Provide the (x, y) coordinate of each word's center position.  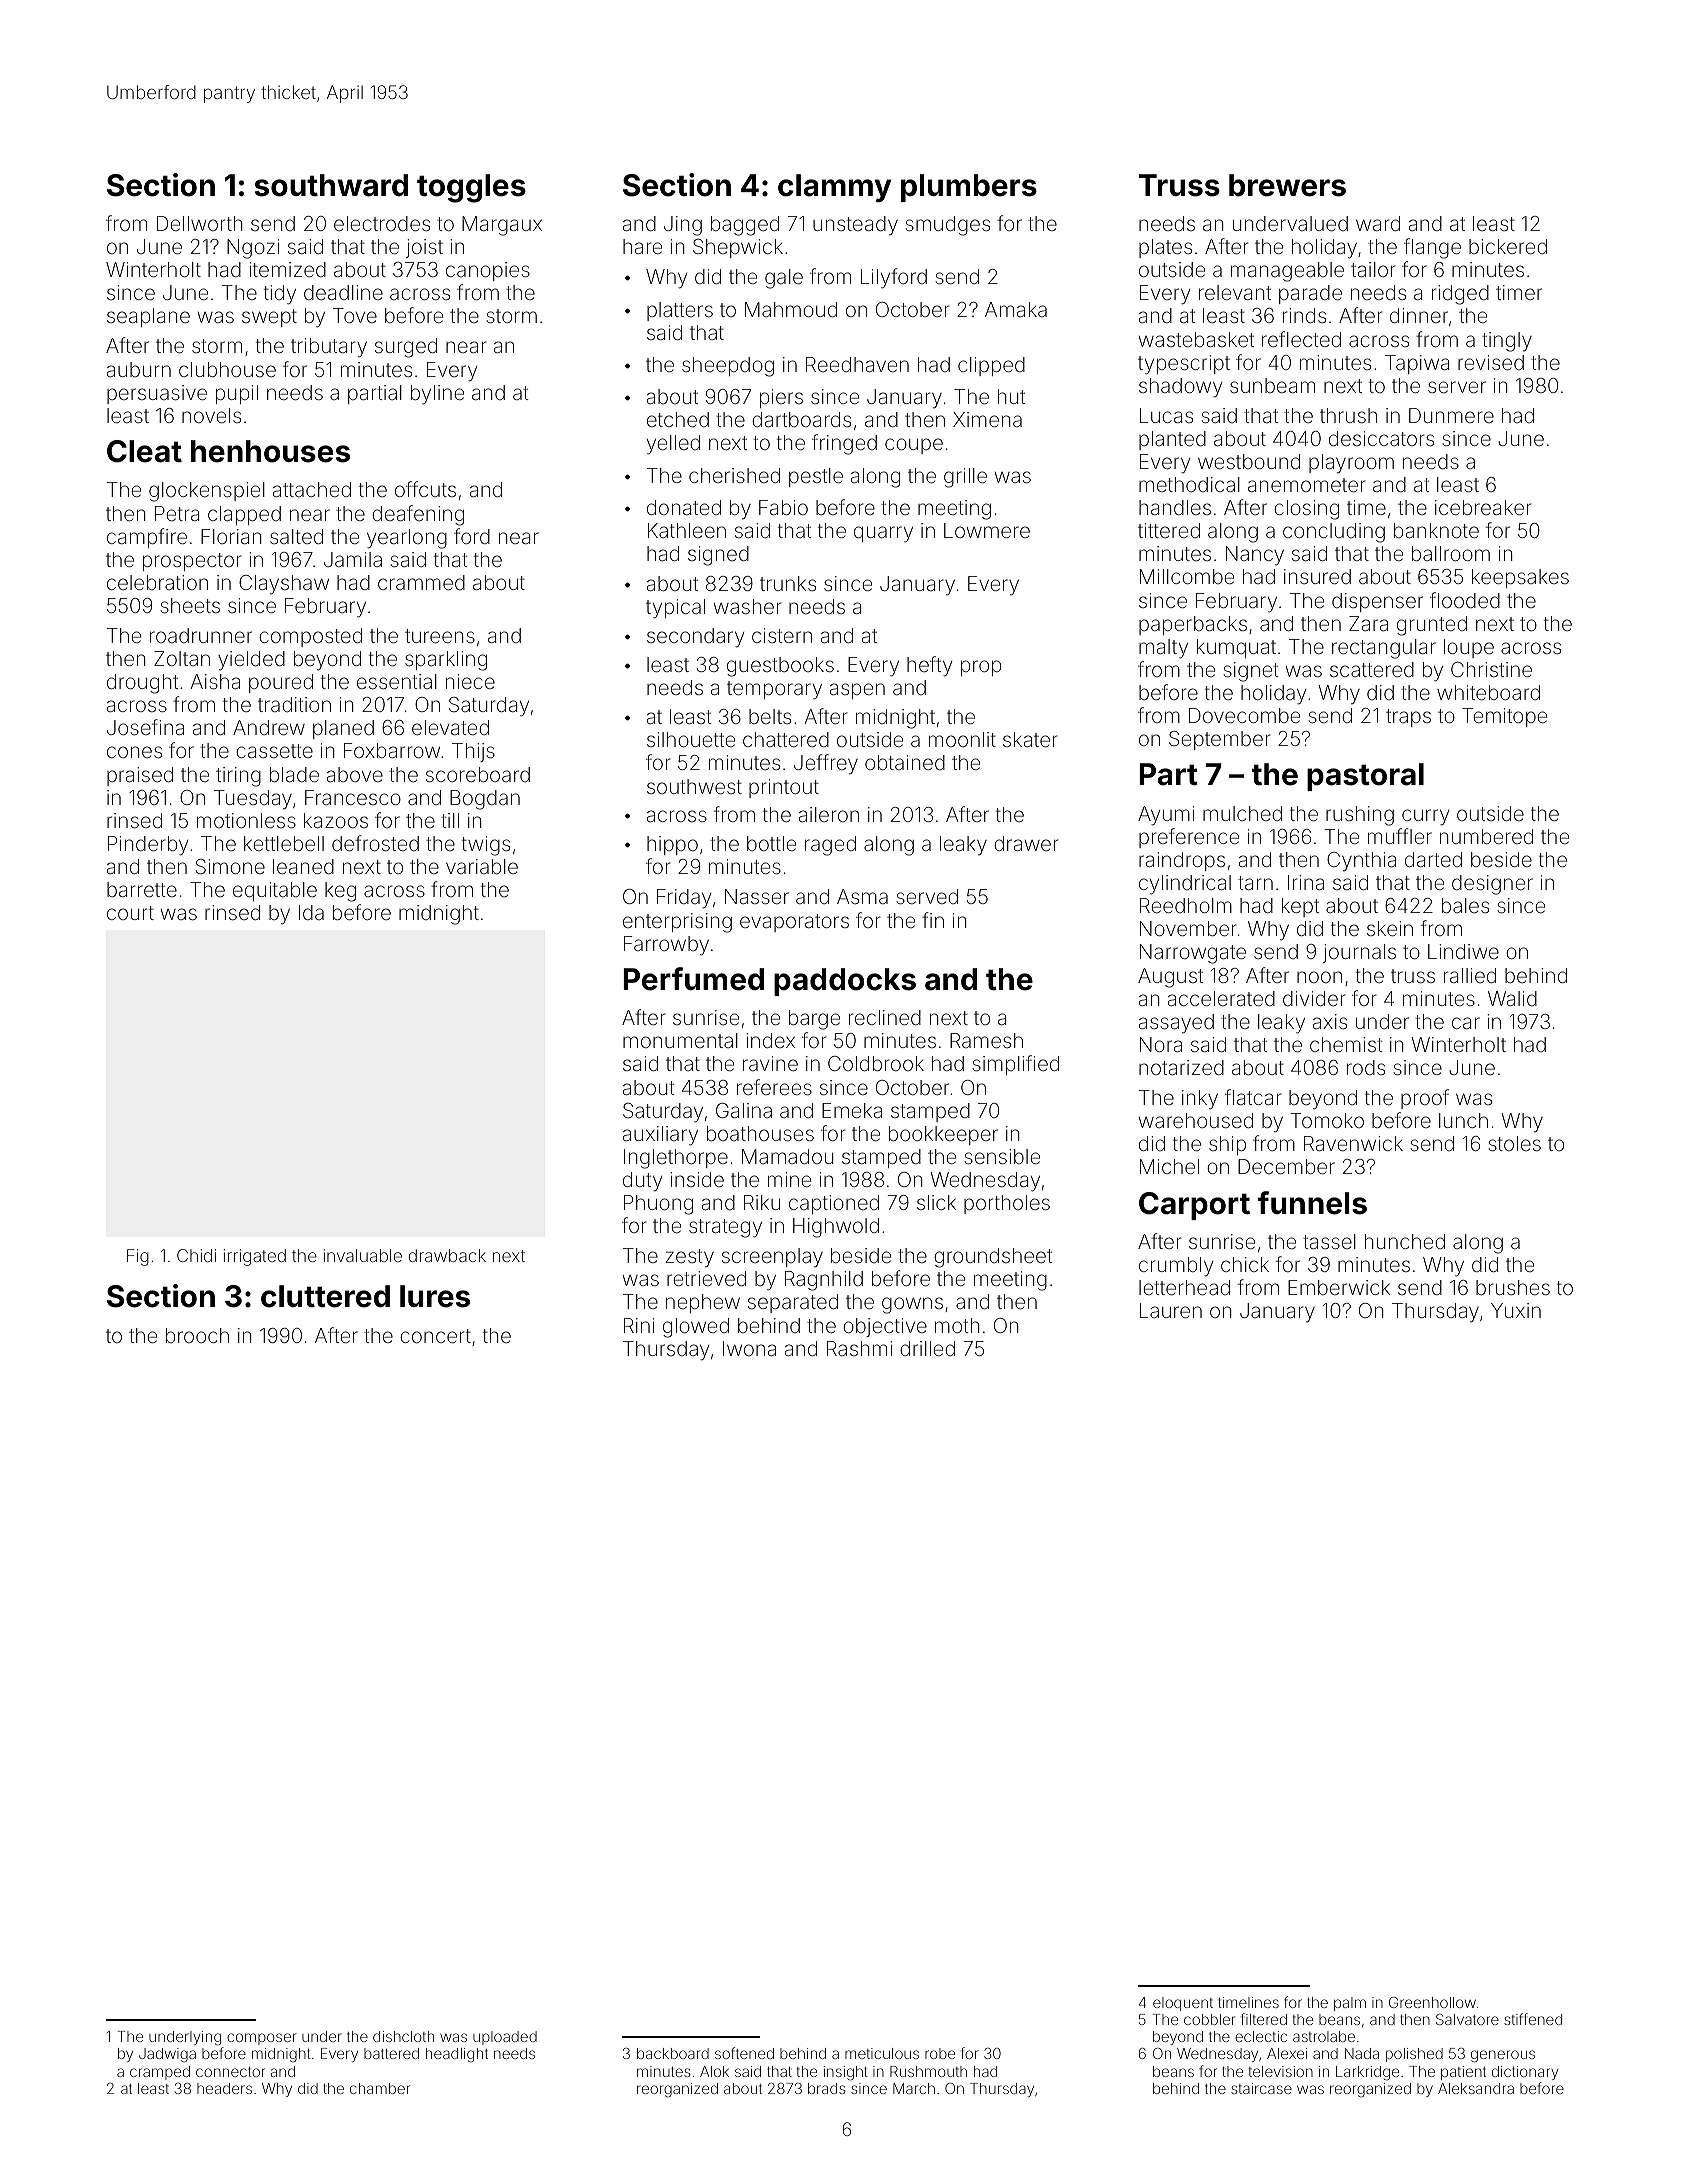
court (130, 913)
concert (435, 1336)
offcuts (425, 489)
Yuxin (1516, 1310)
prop (981, 668)
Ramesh (986, 1040)
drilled (927, 1348)
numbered (1486, 836)
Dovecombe (1244, 715)
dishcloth (403, 2036)
